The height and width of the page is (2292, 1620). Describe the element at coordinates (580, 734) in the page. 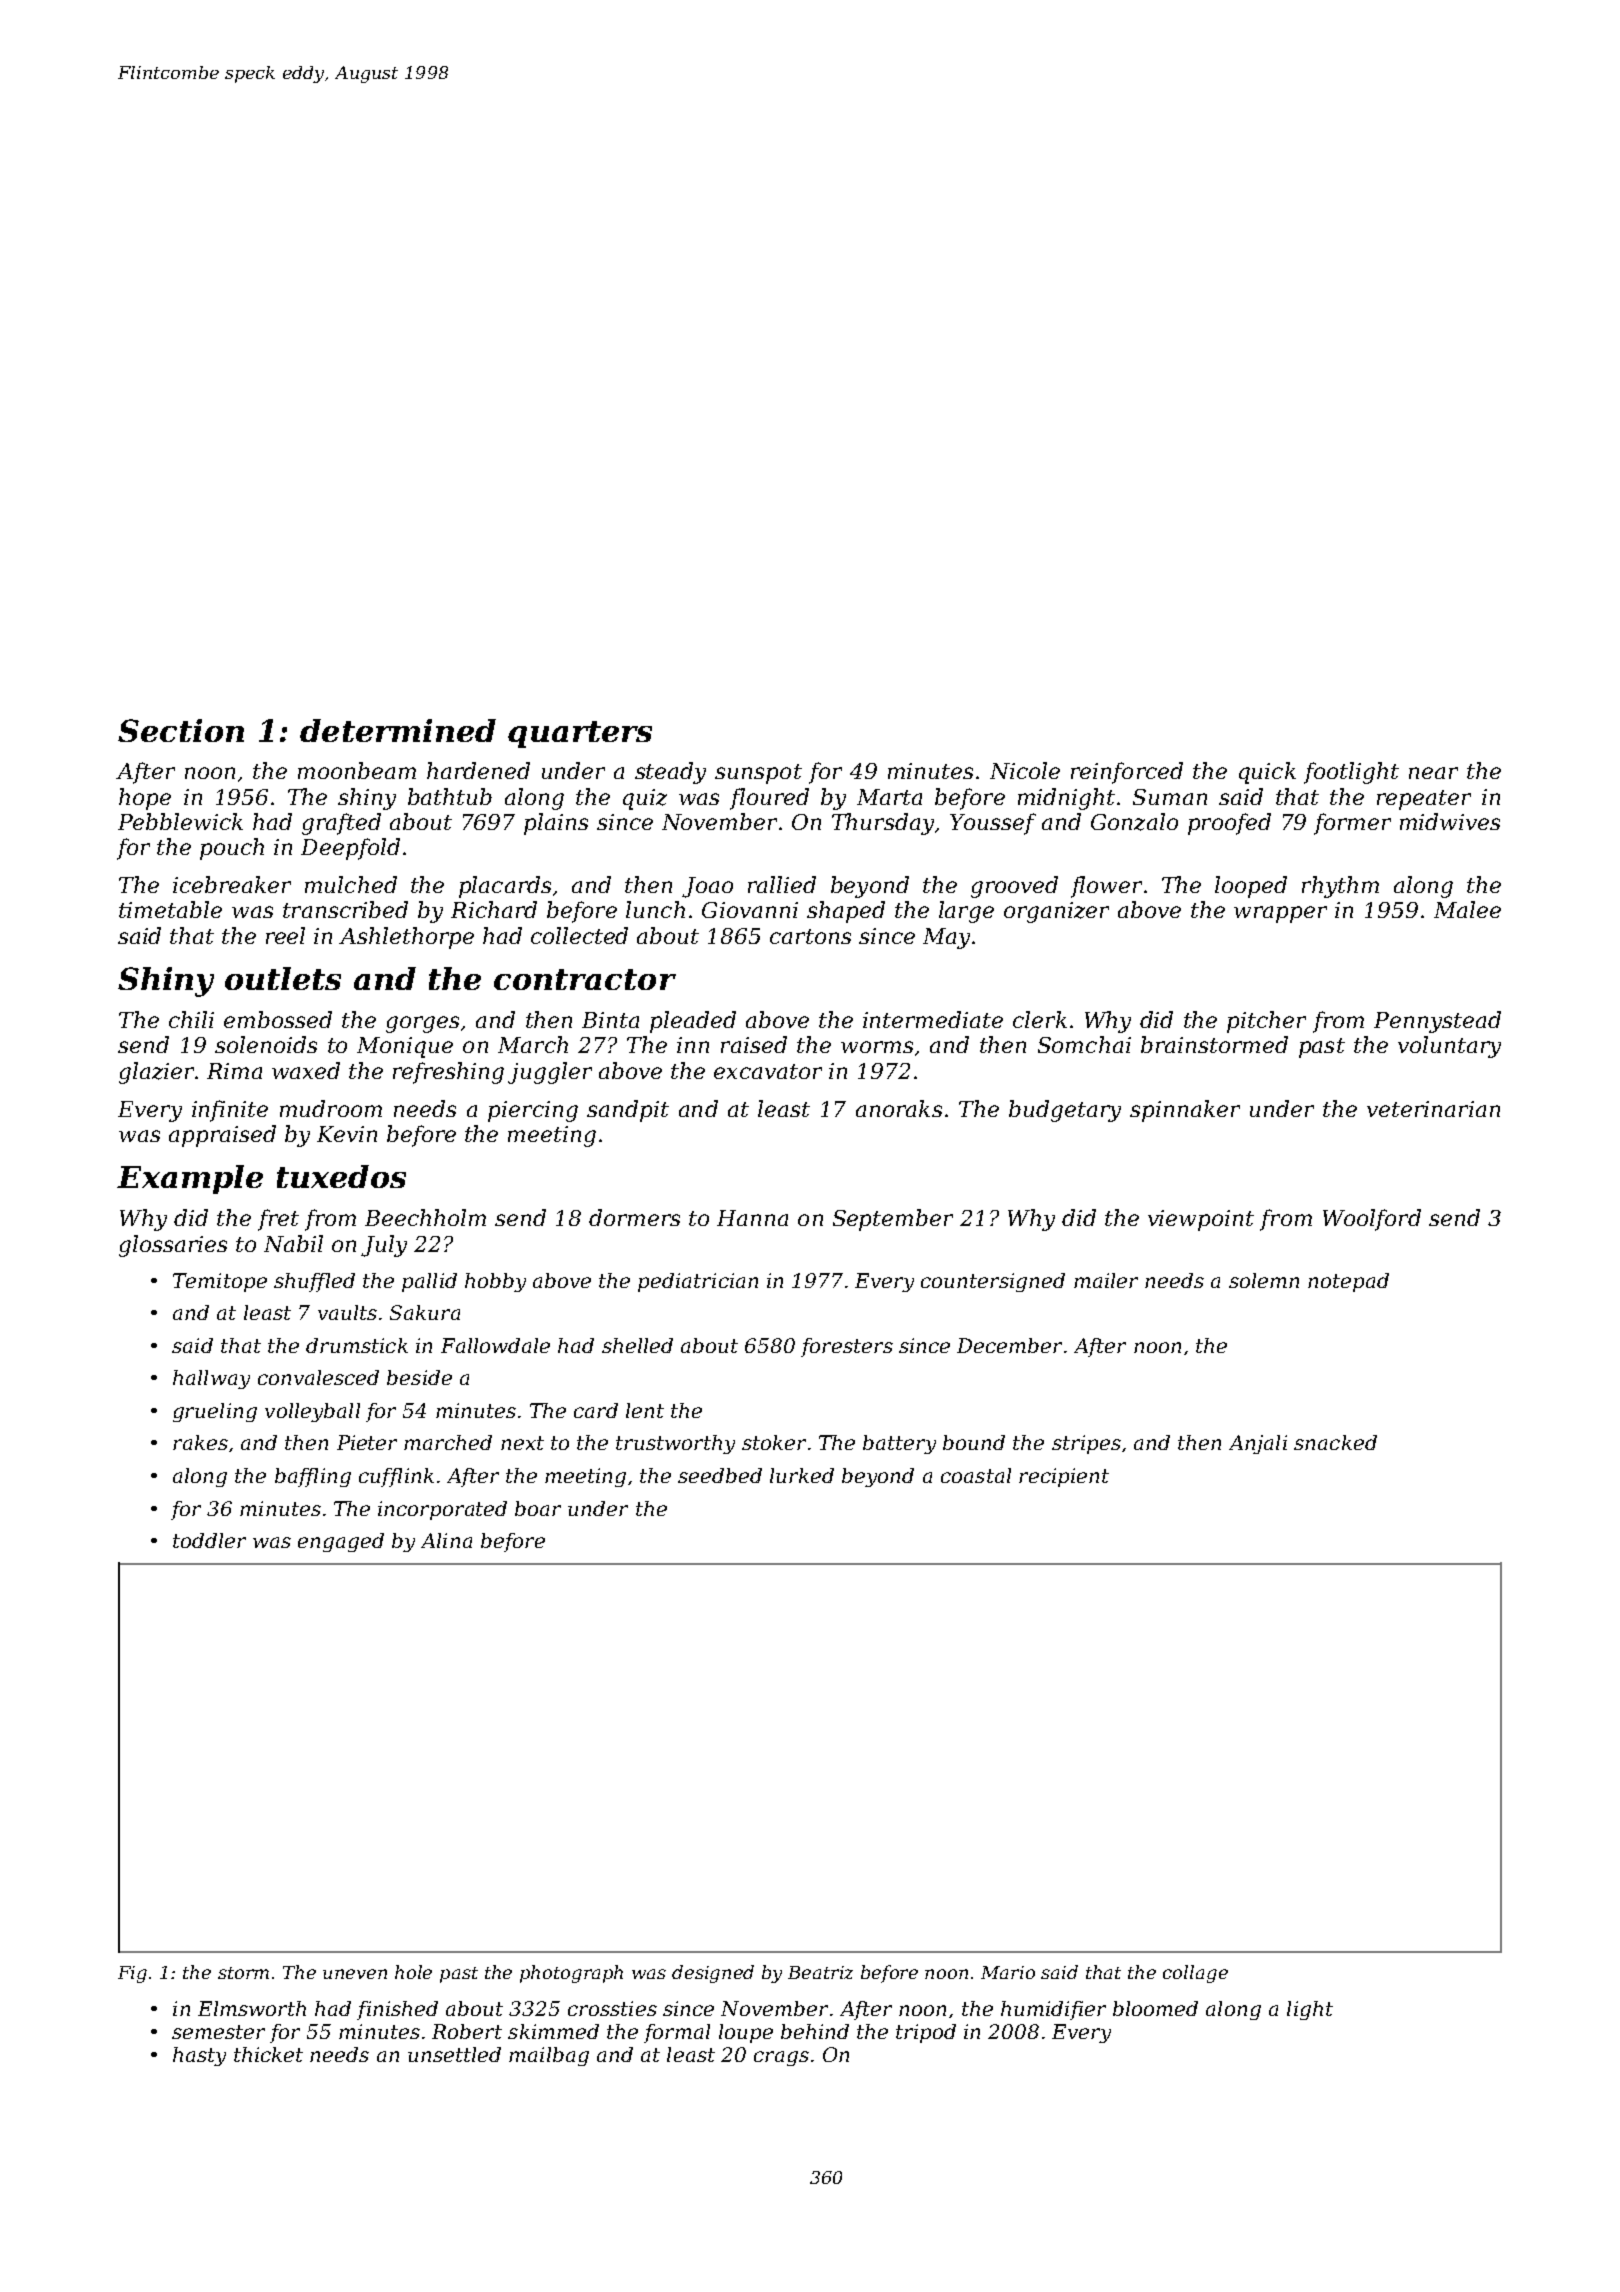

I see `quarters` at that location.
